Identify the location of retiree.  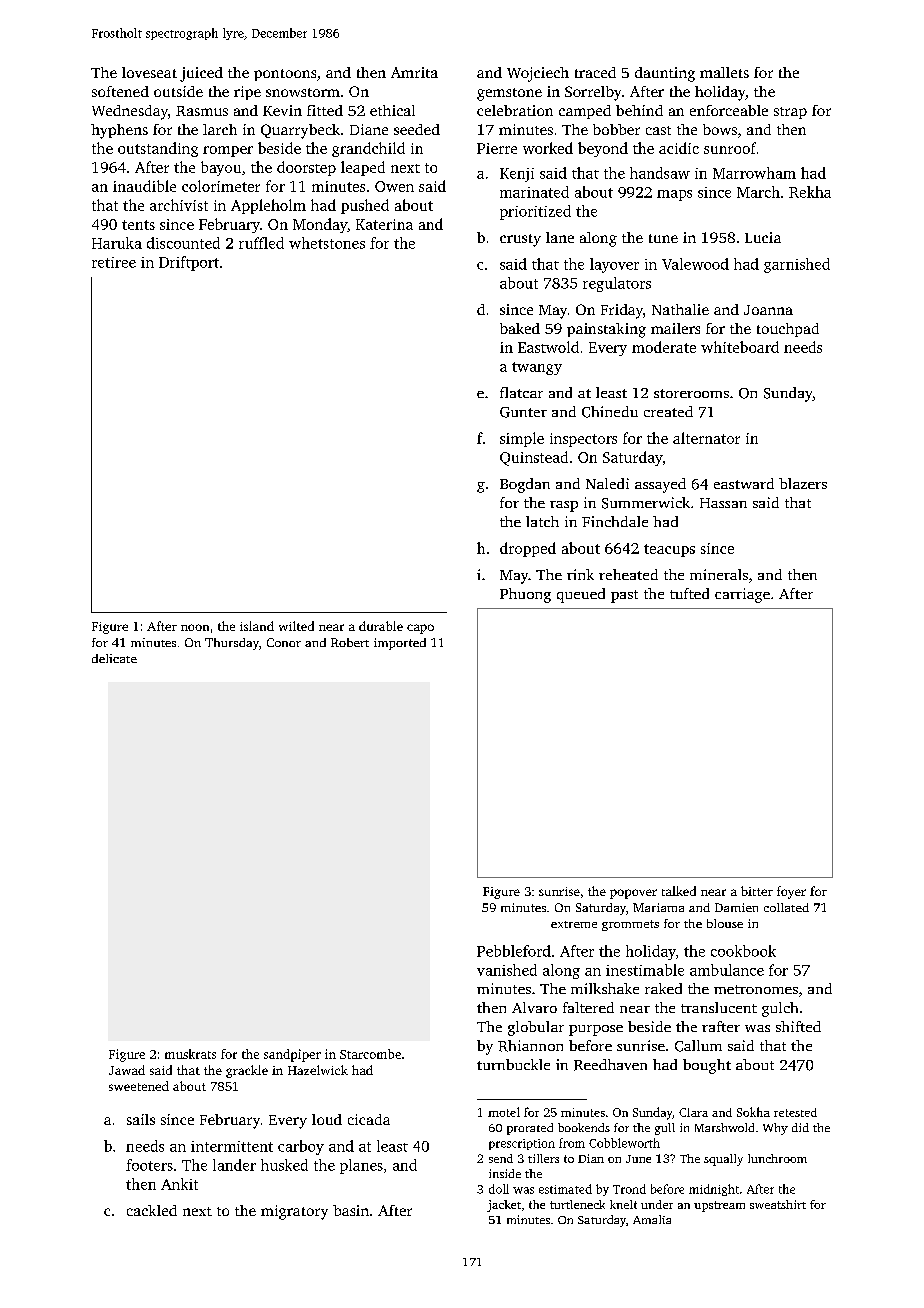
(114, 262).
